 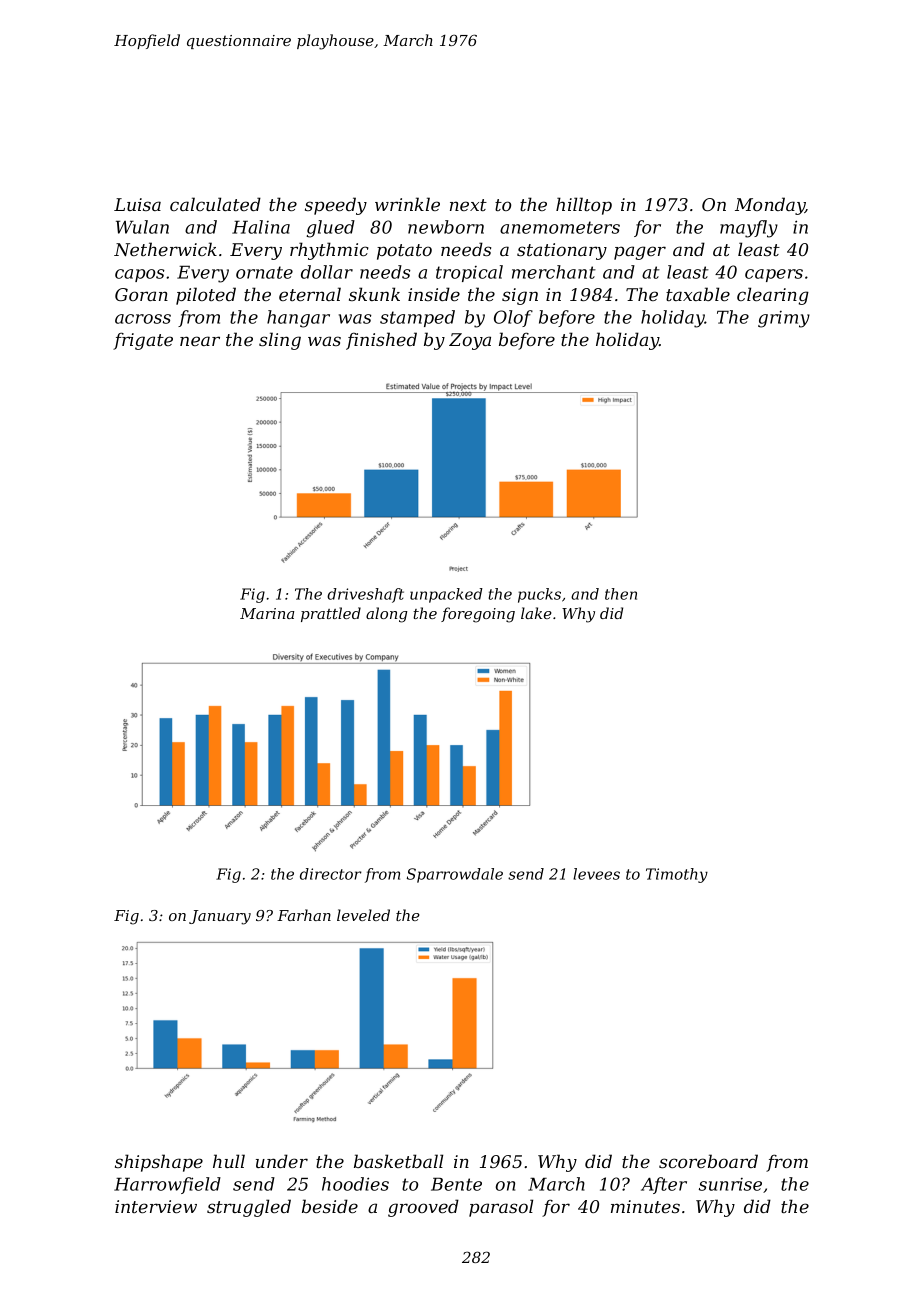 What do you see at coordinates (304, 915) in the document?
I see `Farhan` at bounding box center [304, 915].
